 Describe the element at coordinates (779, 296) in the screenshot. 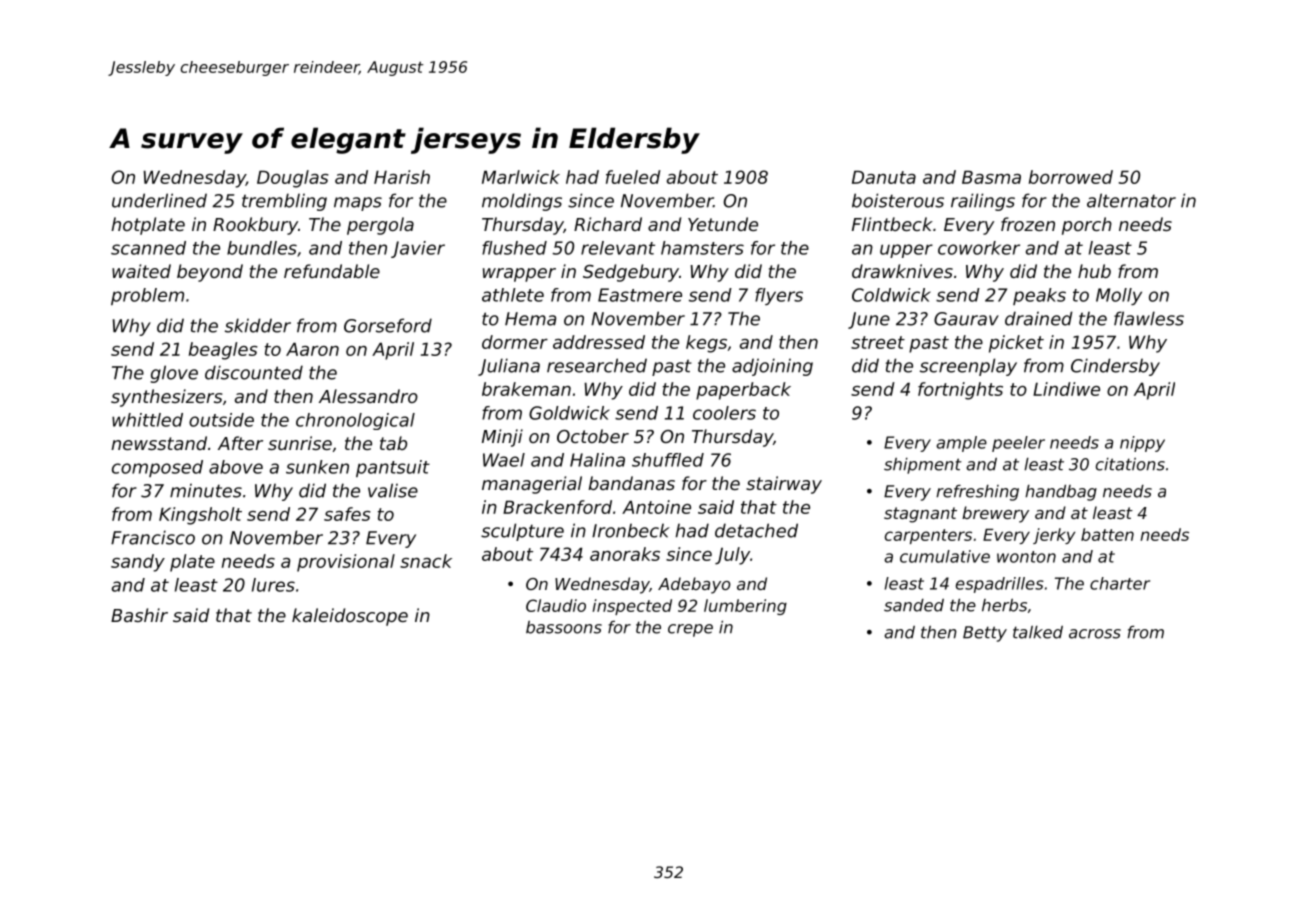

I see `flyers` at that location.
